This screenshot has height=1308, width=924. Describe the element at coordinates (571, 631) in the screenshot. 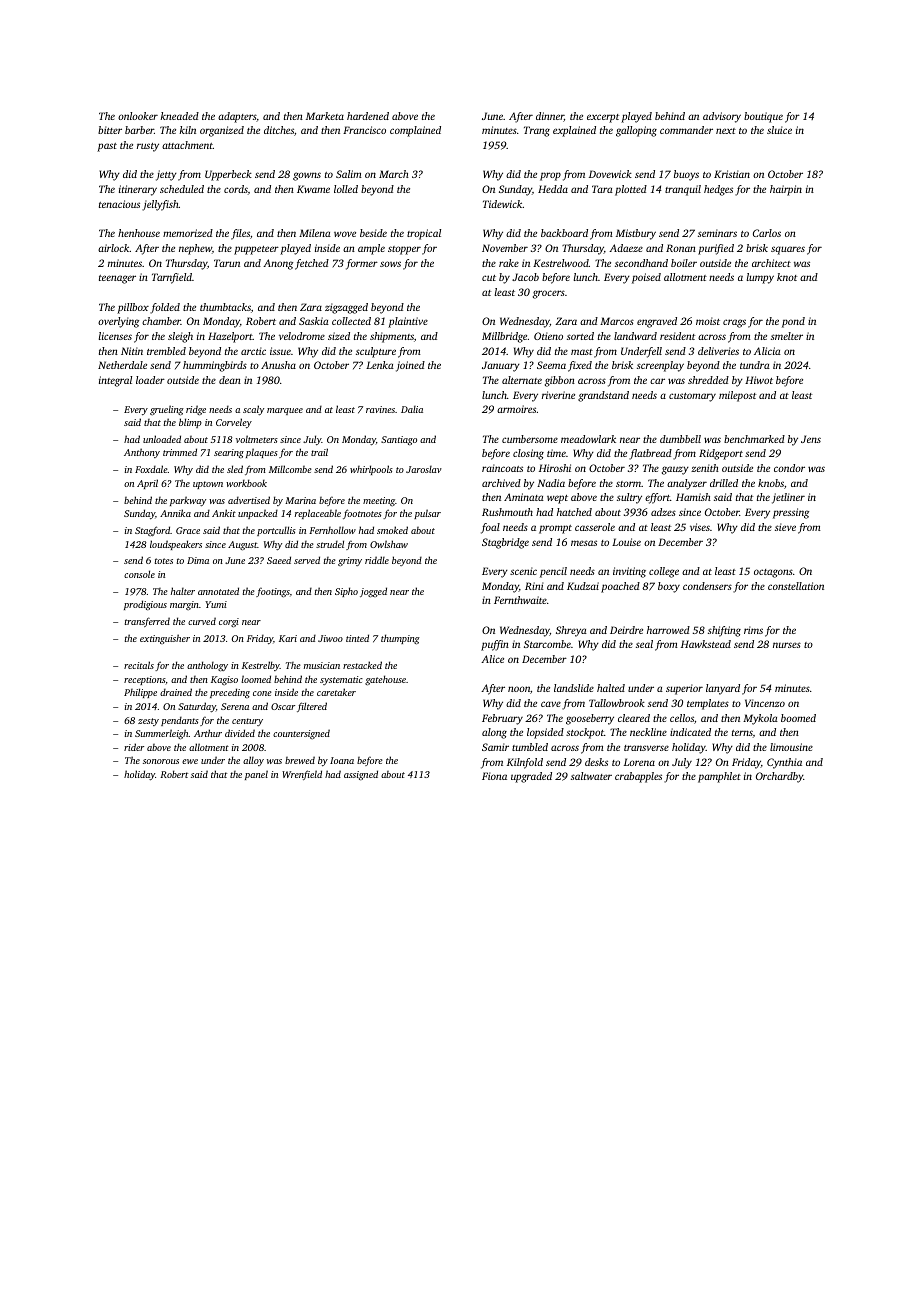

I see `Shreya` at that location.
